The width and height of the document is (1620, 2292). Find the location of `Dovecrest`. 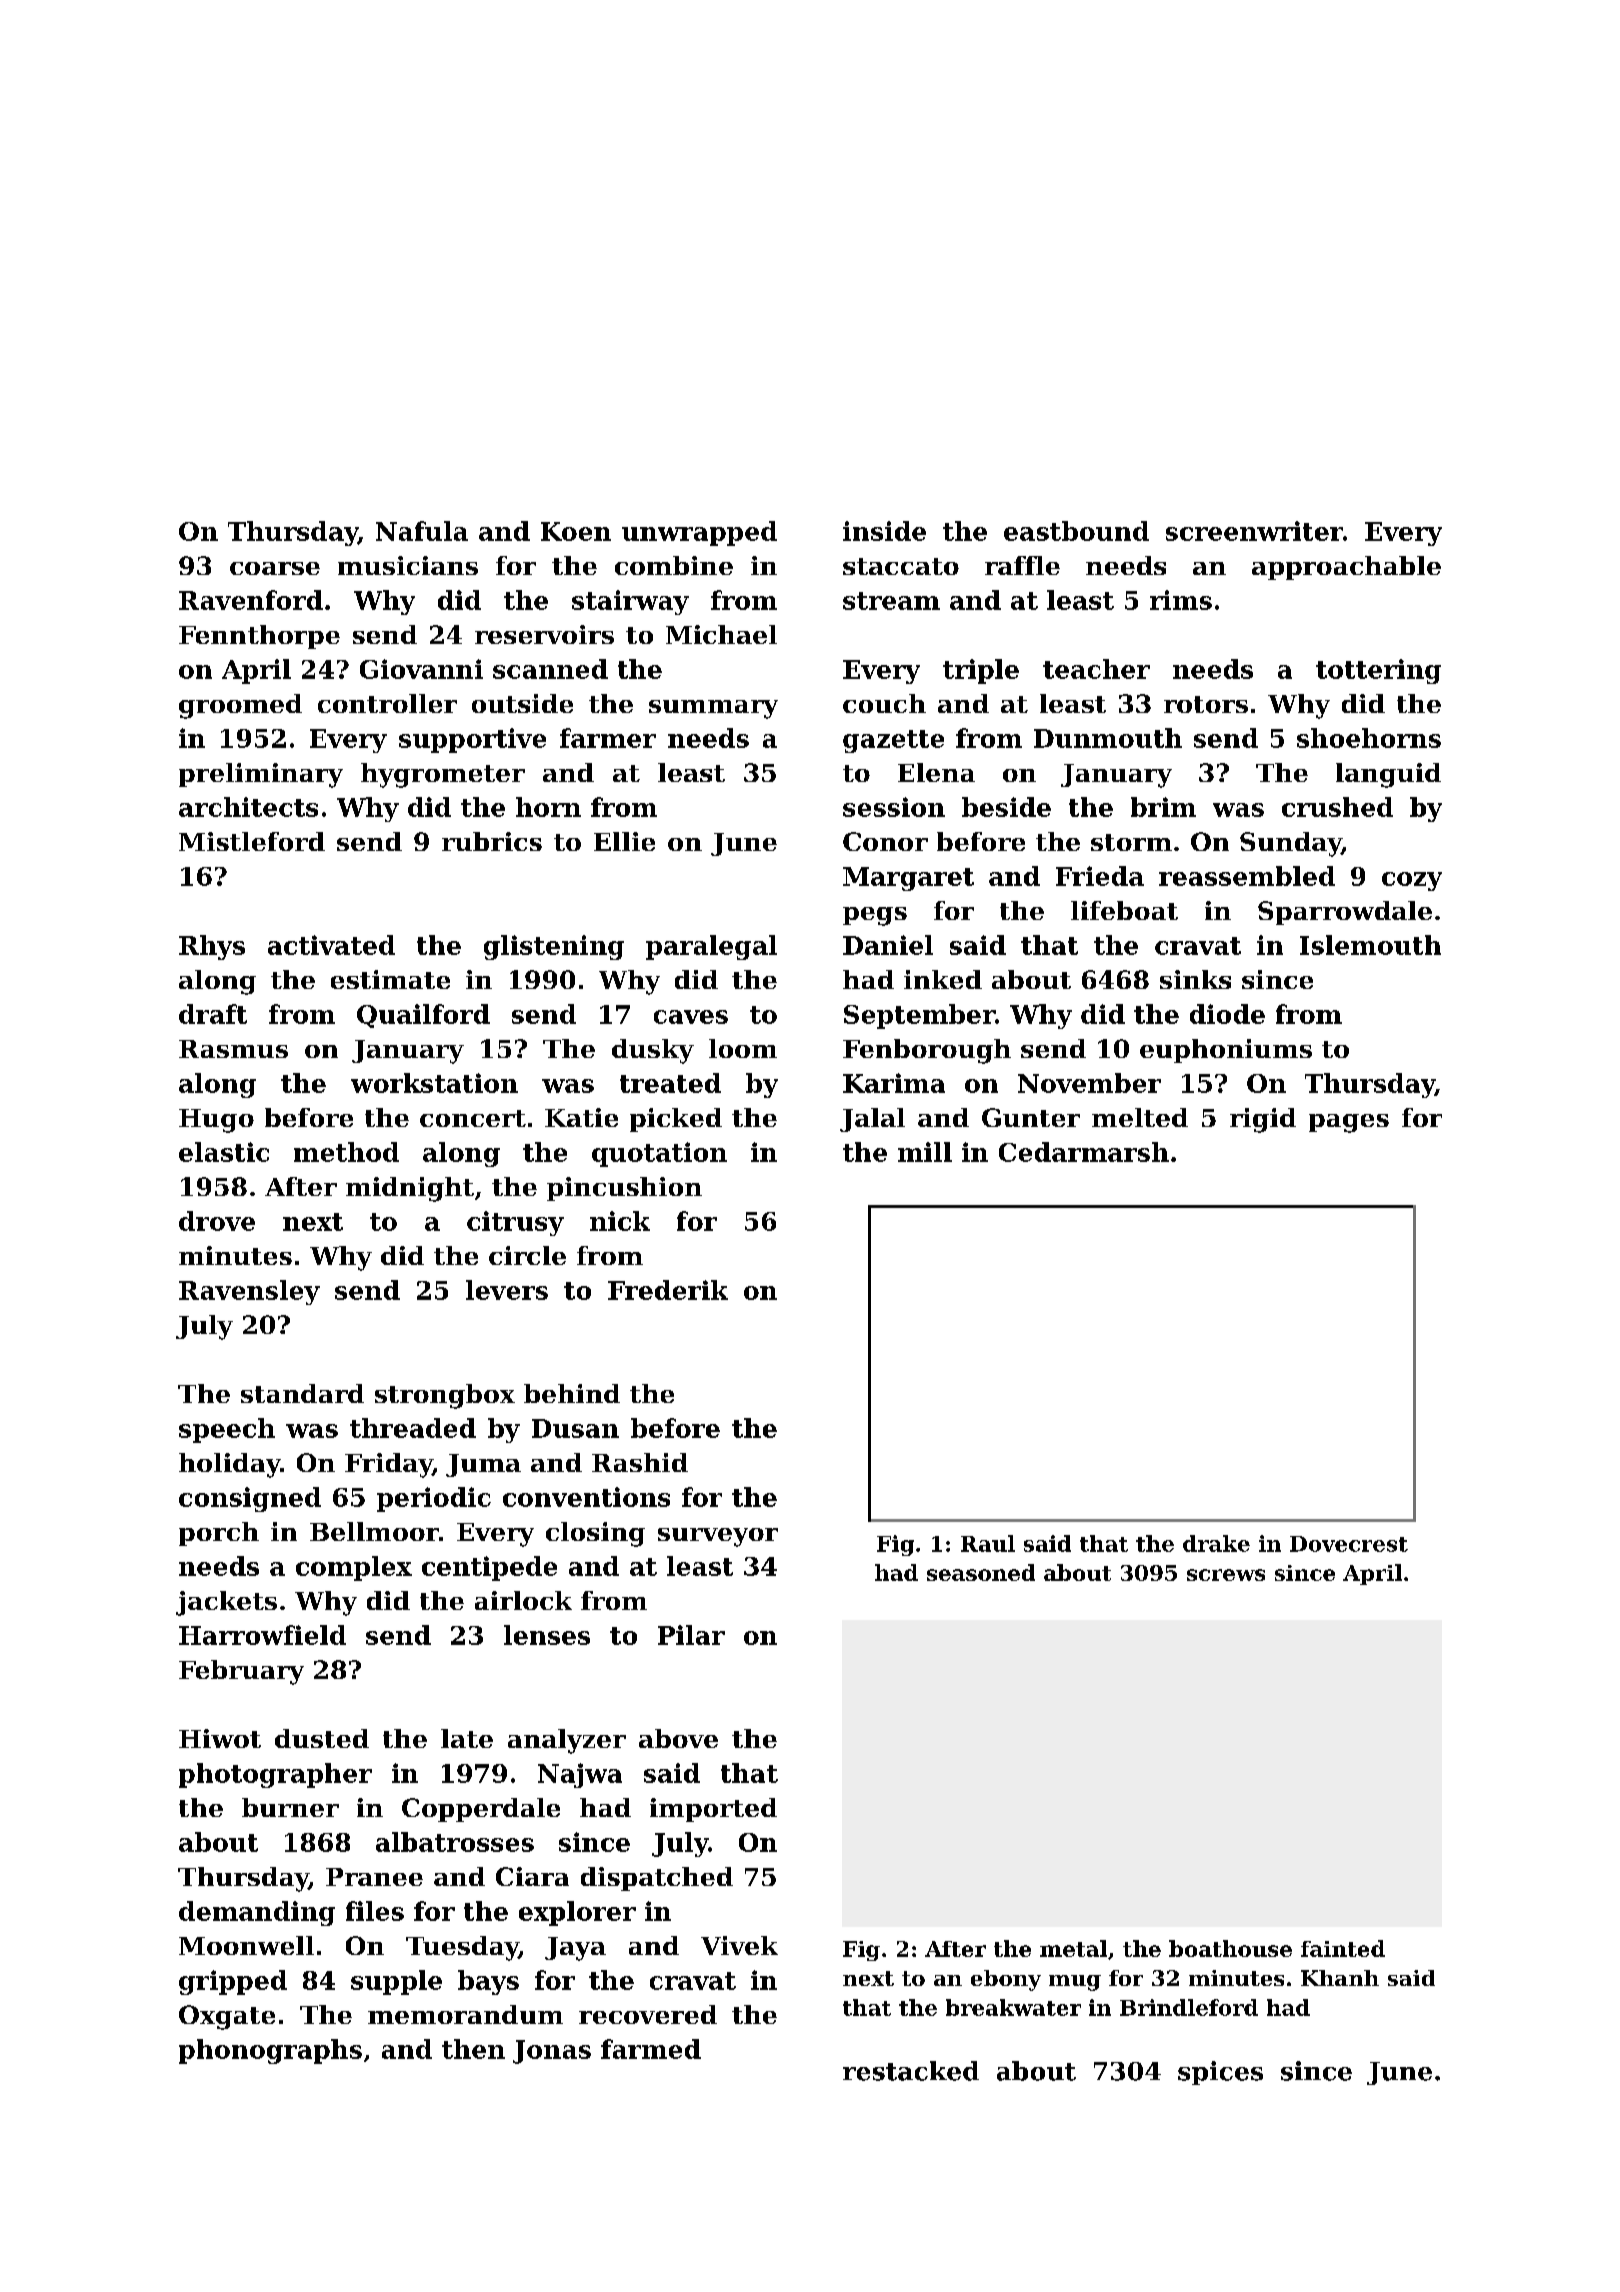

Dovecrest is located at coordinates (1349, 1544).
